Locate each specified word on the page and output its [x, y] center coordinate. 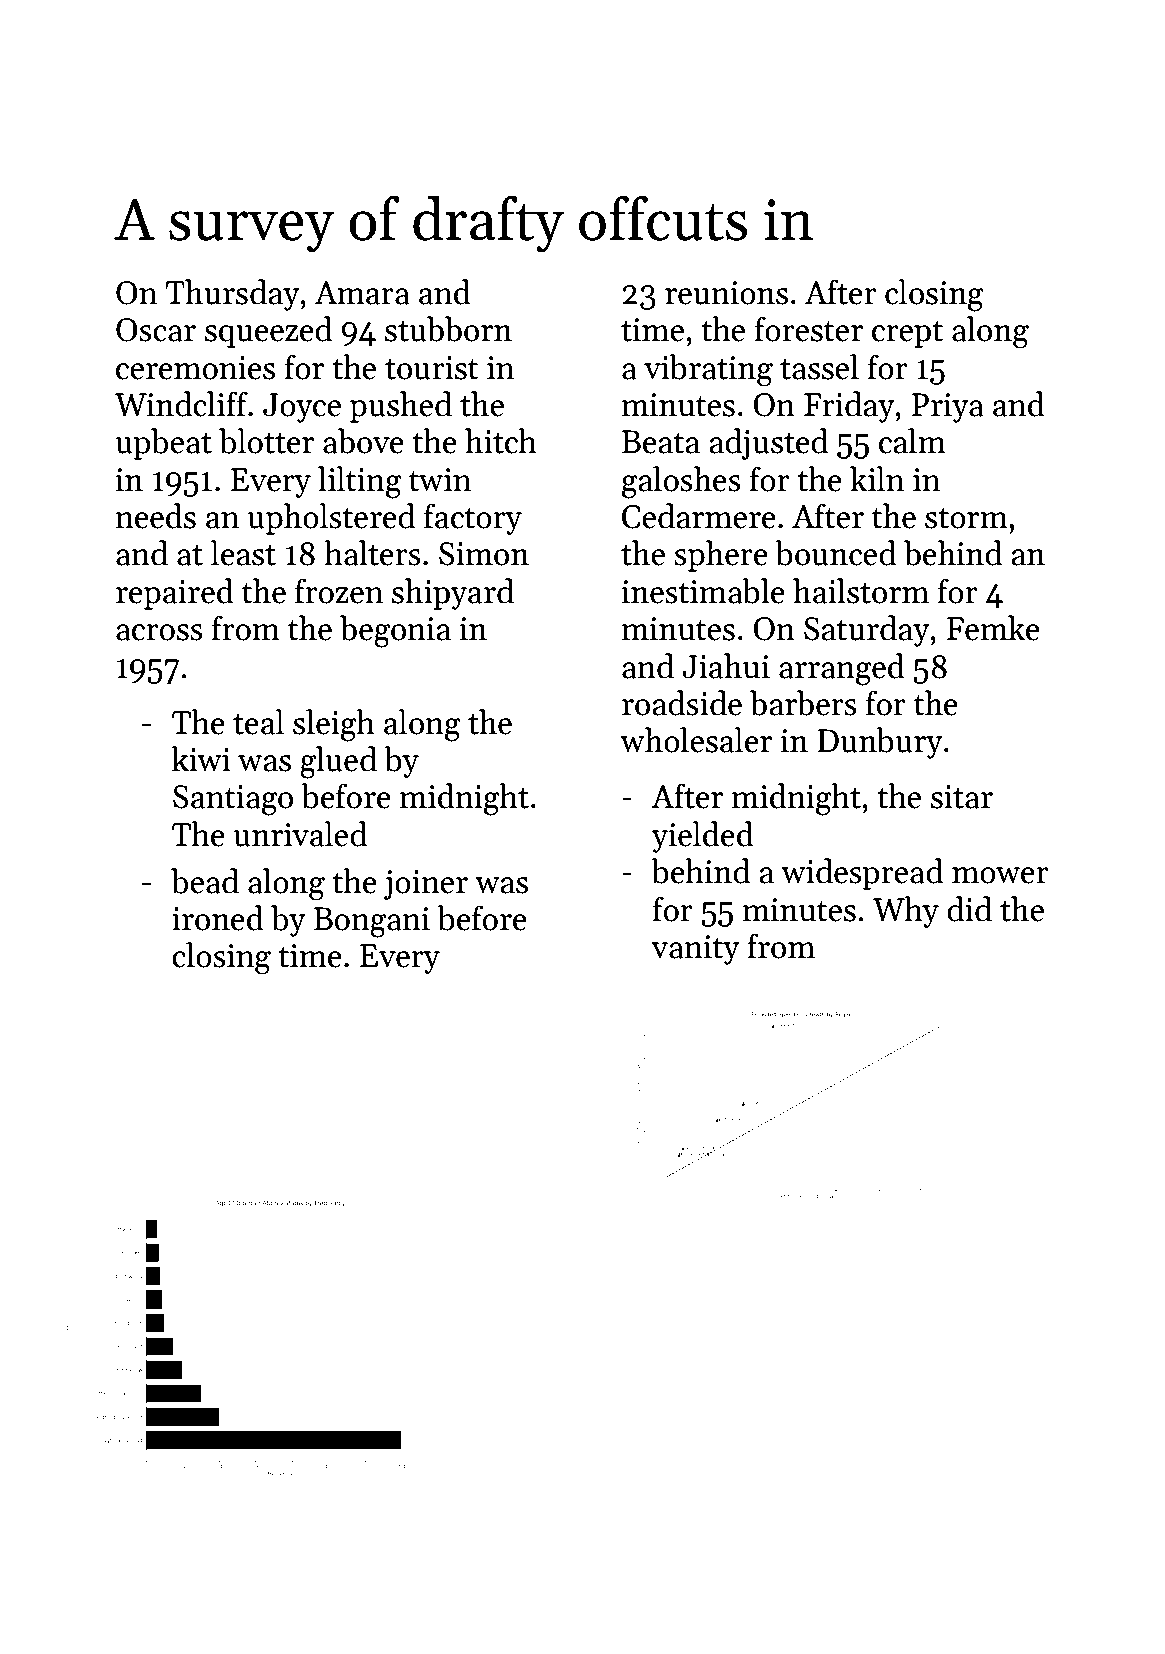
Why [906, 912]
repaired [175, 594]
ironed [218, 918]
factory [473, 519]
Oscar [156, 330]
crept [907, 334]
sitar [962, 797]
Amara [362, 293]
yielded [702, 837]
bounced [835, 553]
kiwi [201, 758]
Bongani [372, 922]
